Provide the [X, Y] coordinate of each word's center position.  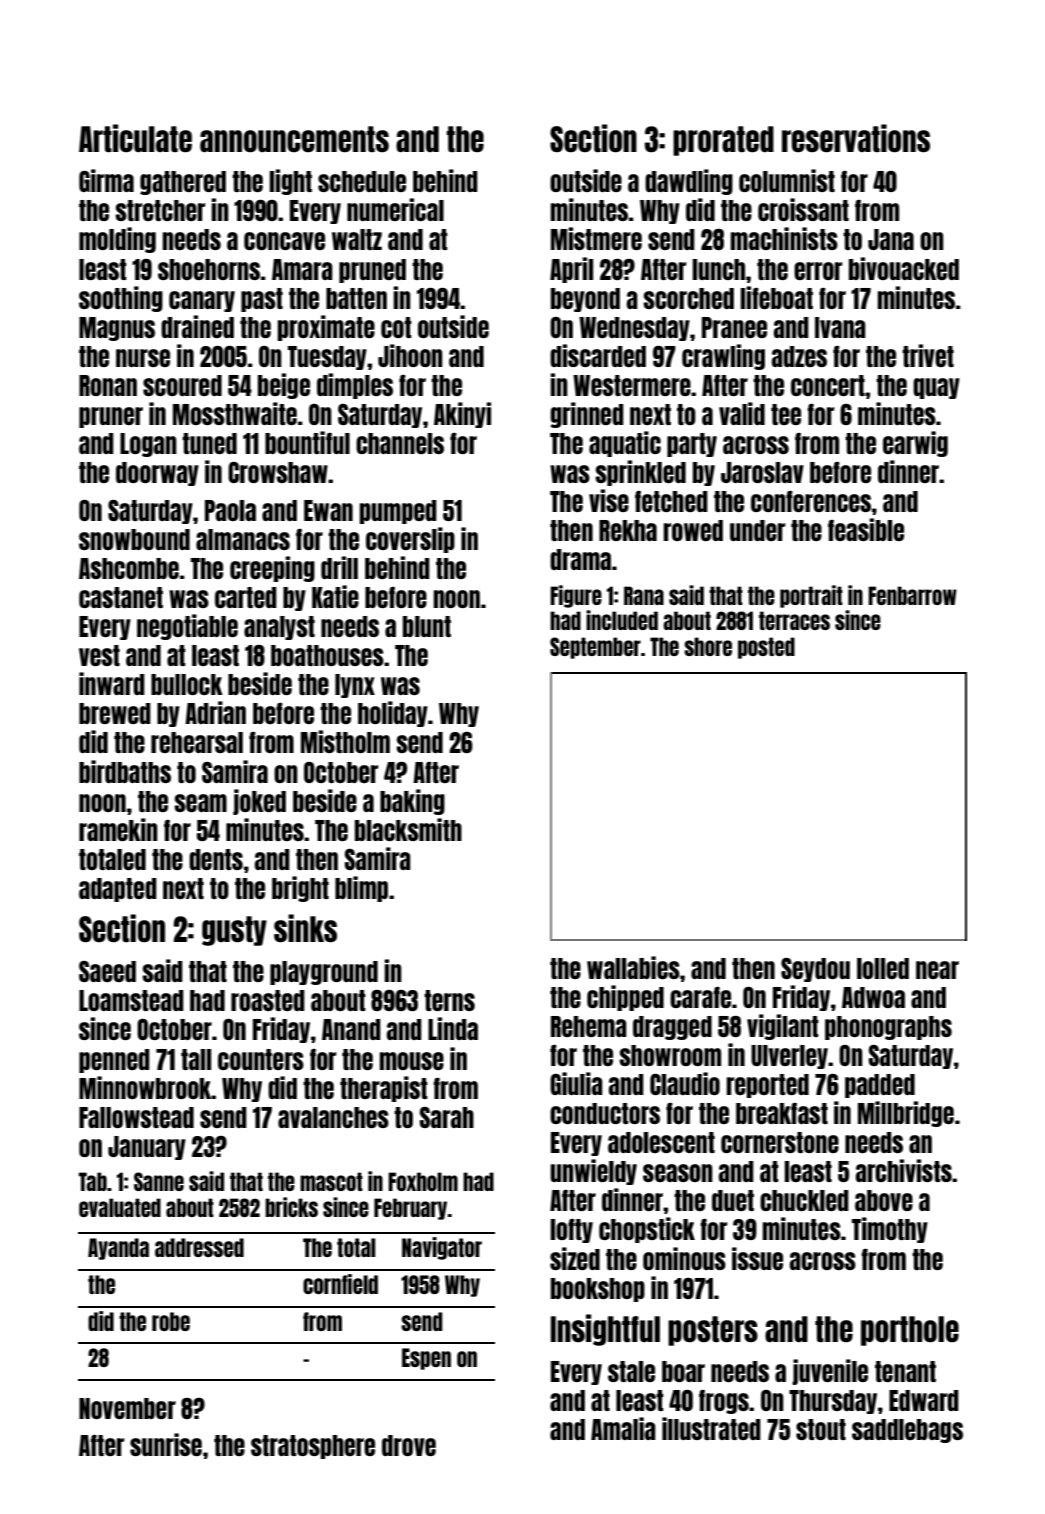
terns [449, 1000]
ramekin [118, 829]
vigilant [783, 1027]
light [290, 182]
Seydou [815, 970]
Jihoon [410, 355]
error [818, 271]
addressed [199, 1247]
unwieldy [593, 1172]
